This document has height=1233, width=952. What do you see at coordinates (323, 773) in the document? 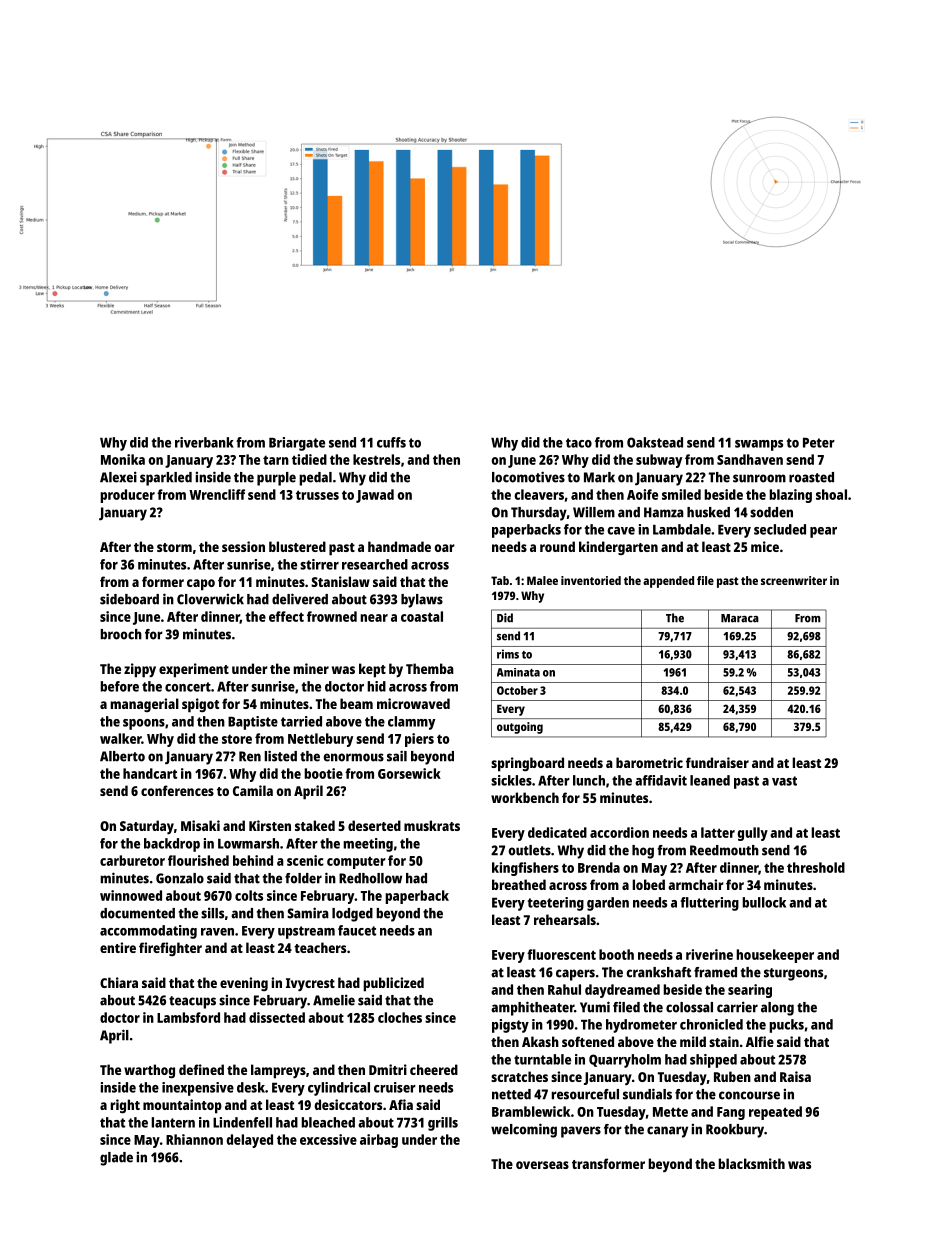
I see `bootie` at bounding box center [323, 773].
